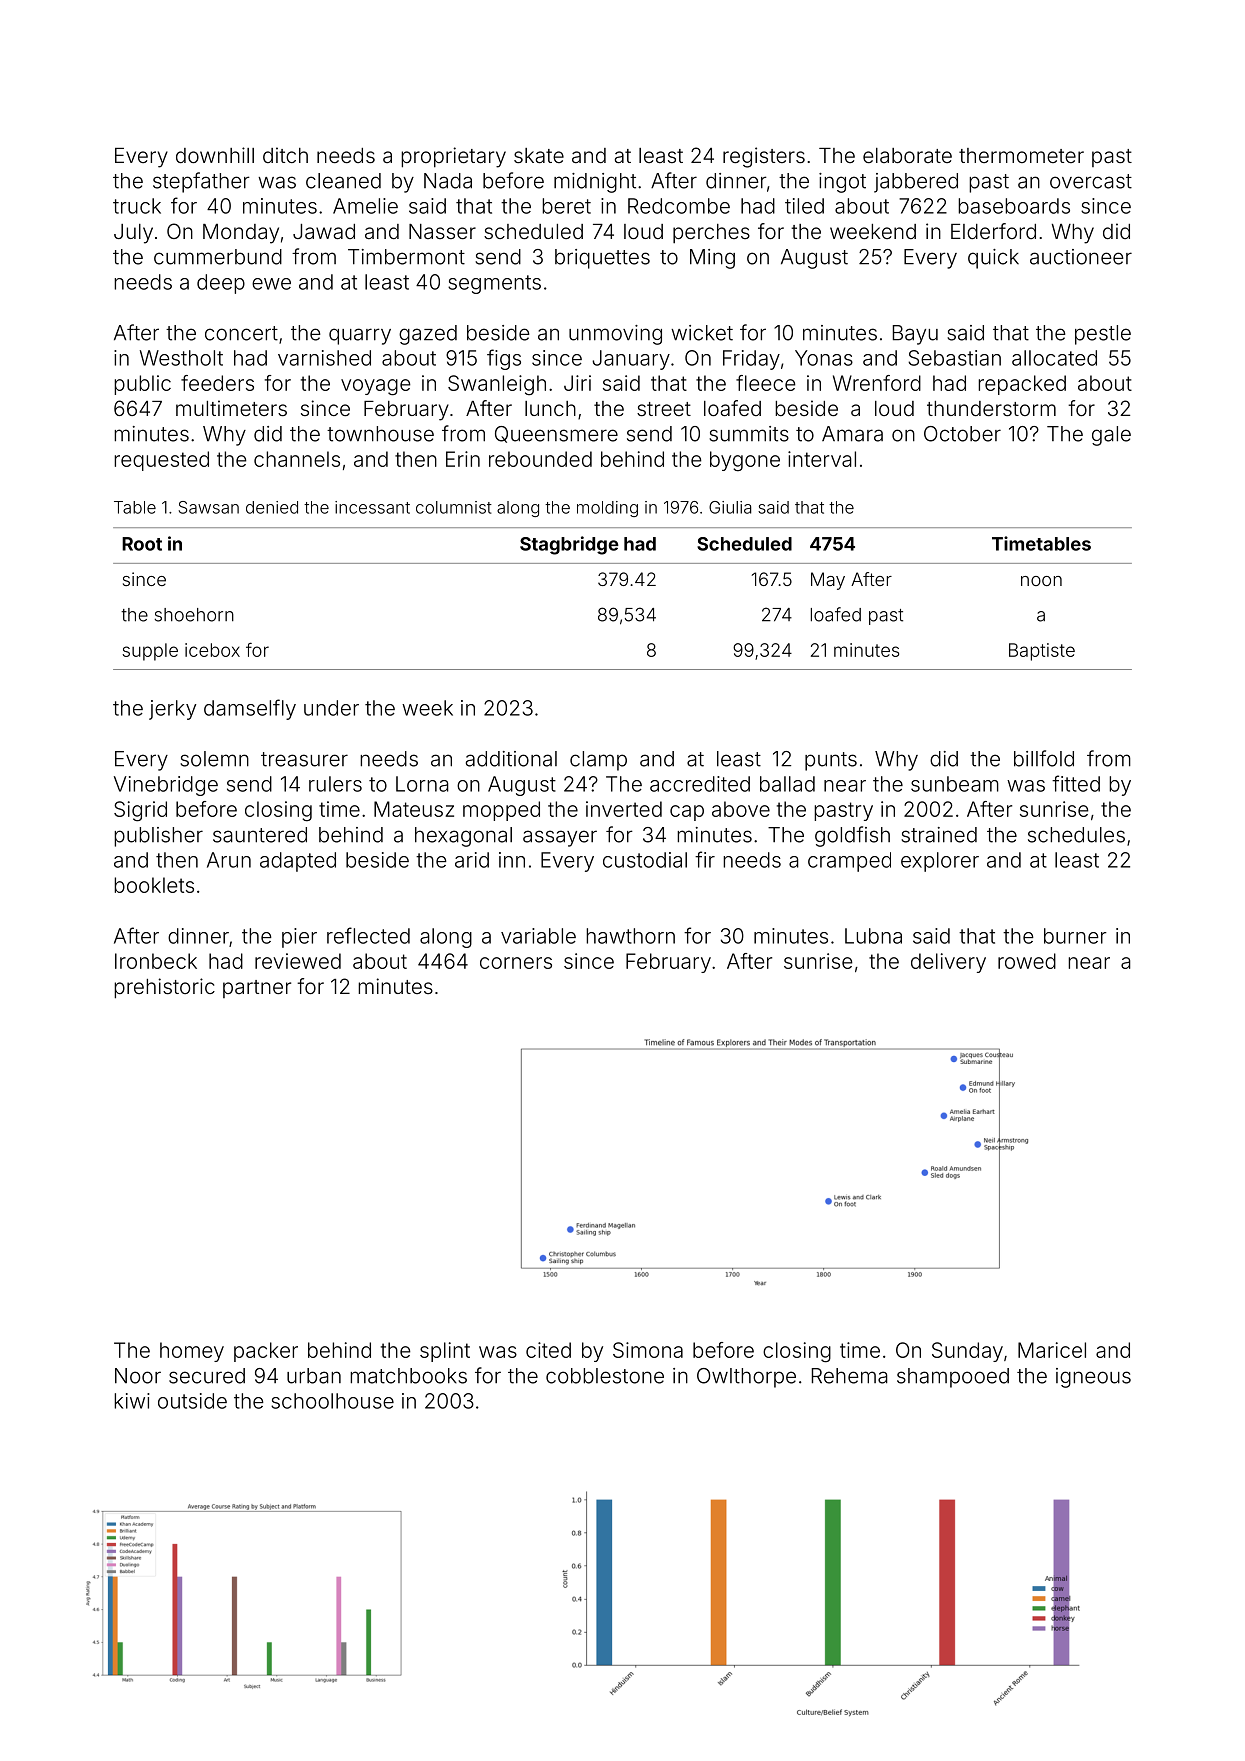 The height and width of the page is (1761, 1245). I want to click on Baptiste, so click(1042, 652).
